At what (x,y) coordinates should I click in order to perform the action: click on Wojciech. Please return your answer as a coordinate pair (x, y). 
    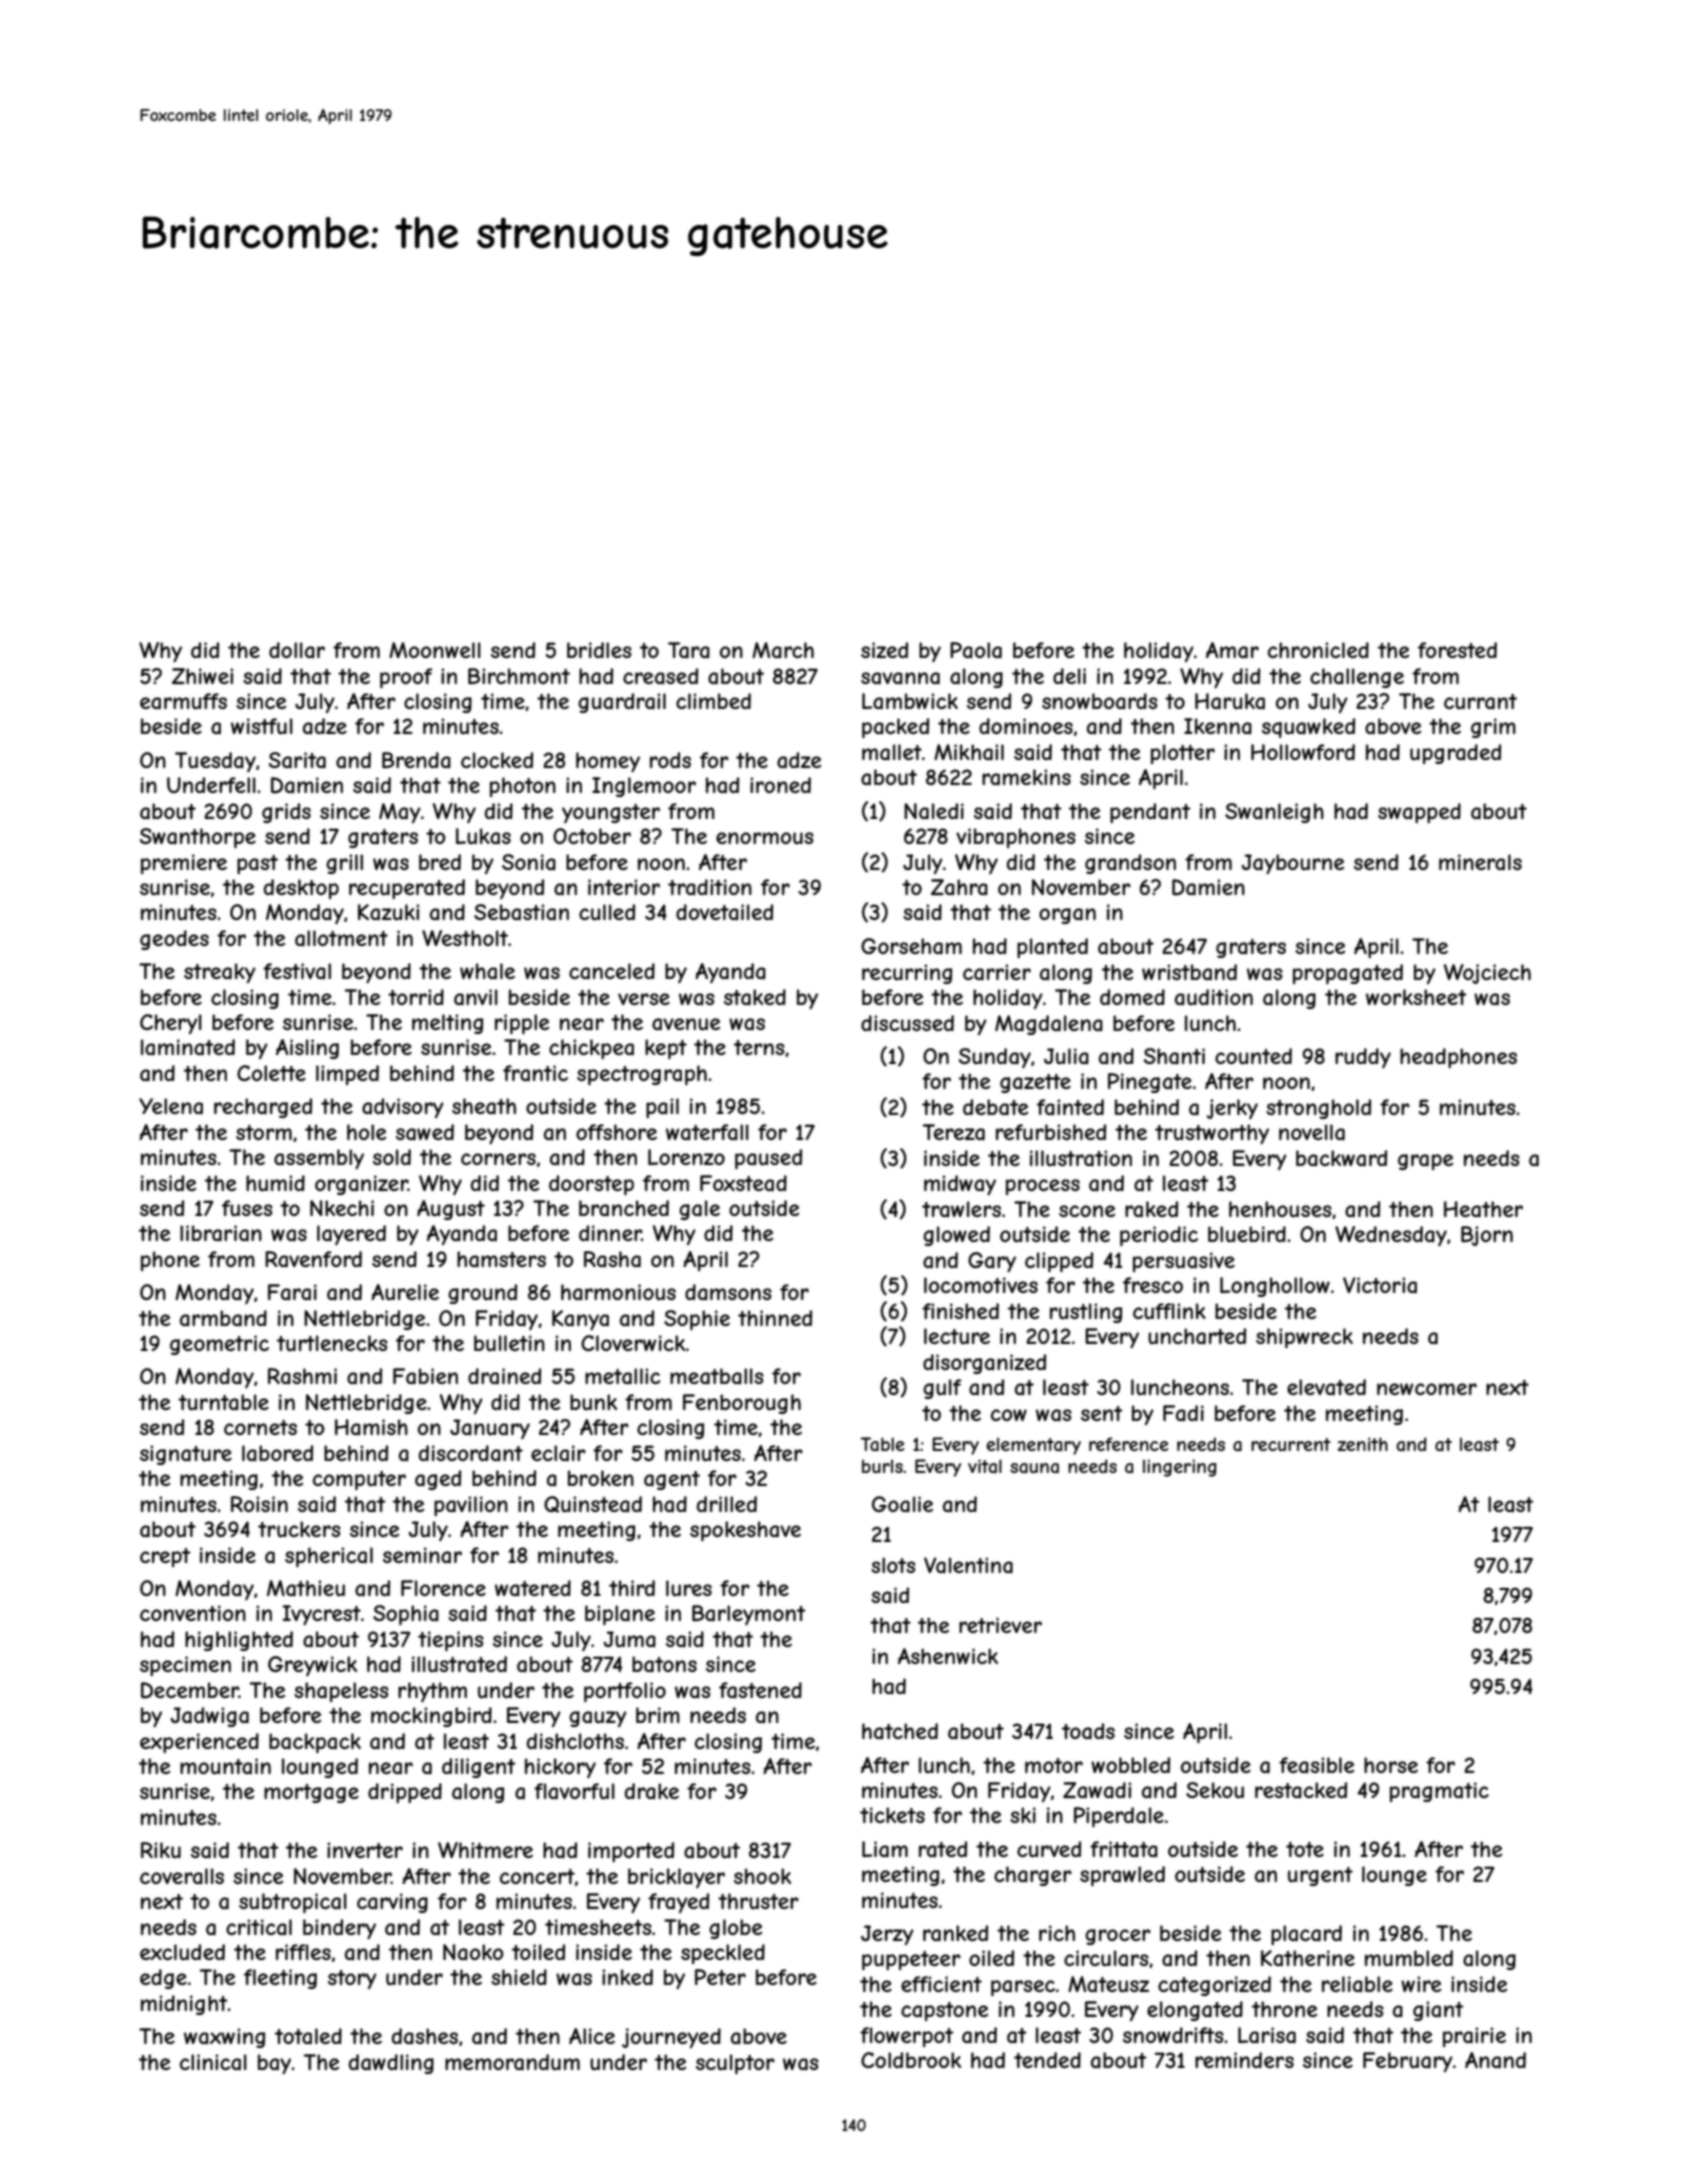
    Looking at the image, I should click on (1487, 974).
